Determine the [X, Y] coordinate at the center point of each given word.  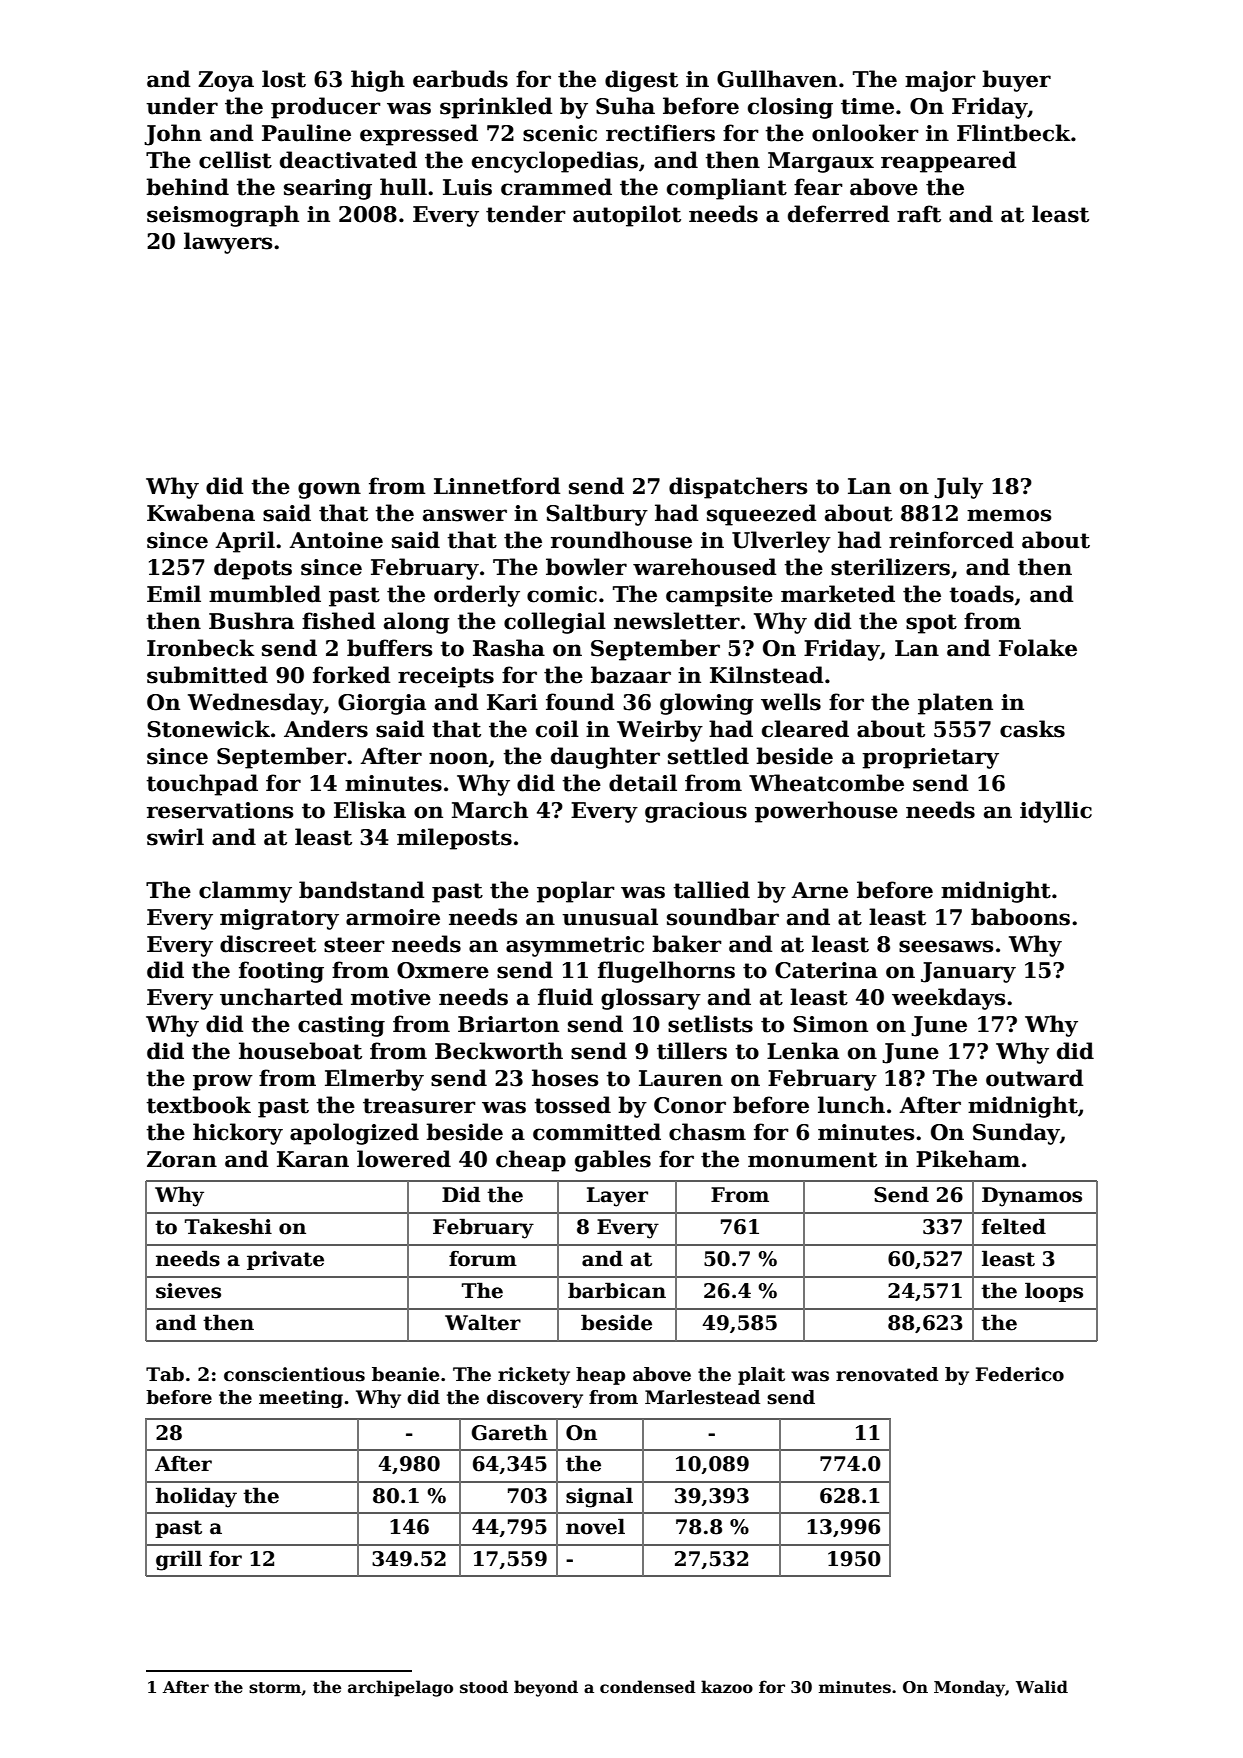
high [378, 81]
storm [275, 1688]
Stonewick [208, 729]
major [940, 81]
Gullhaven [777, 79]
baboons [1020, 917]
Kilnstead [766, 675]
